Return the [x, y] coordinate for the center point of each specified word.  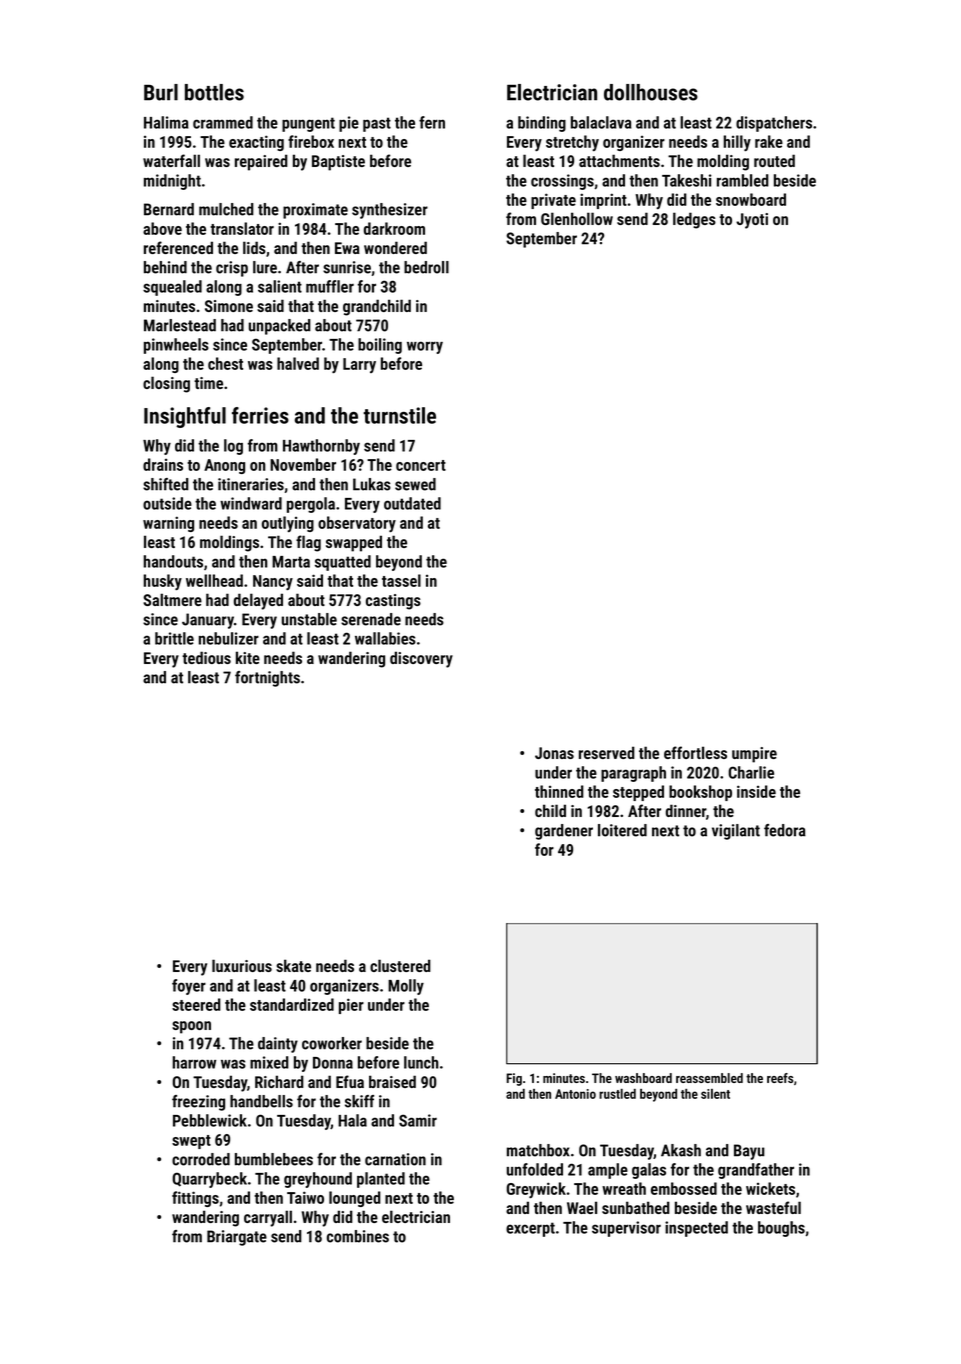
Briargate [237, 1238]
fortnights [267, 679]
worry [425, 347]
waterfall [171, 160]
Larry [359, 365]
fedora [785, 830]
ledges [694, 220]
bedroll [426, 267]
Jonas [554, 753]
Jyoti [752, 221]
